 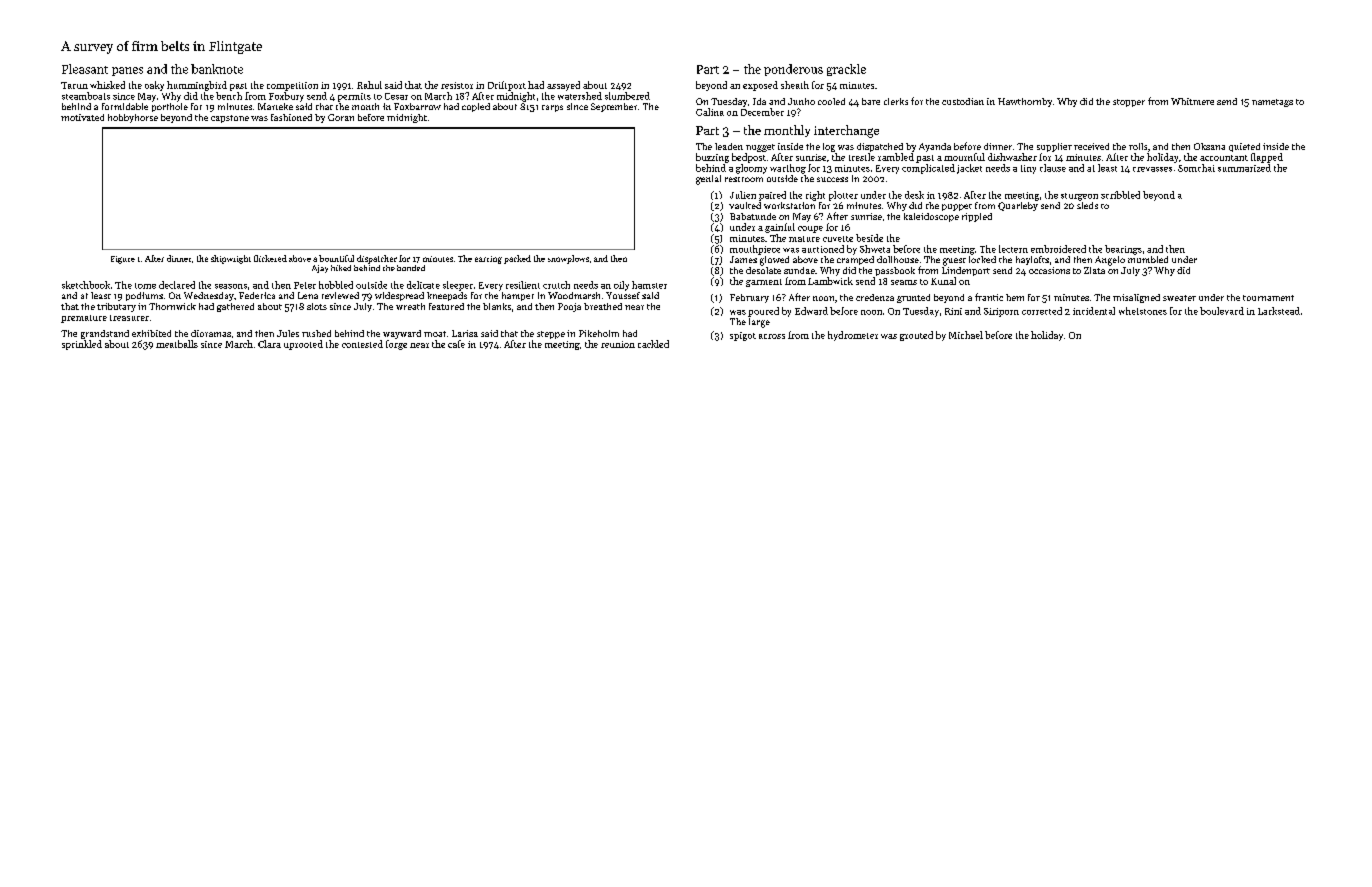 What do you see at coordinates (943, 281) in the screenshot?
I see `Kunal` at bounding box center [943, 281].
